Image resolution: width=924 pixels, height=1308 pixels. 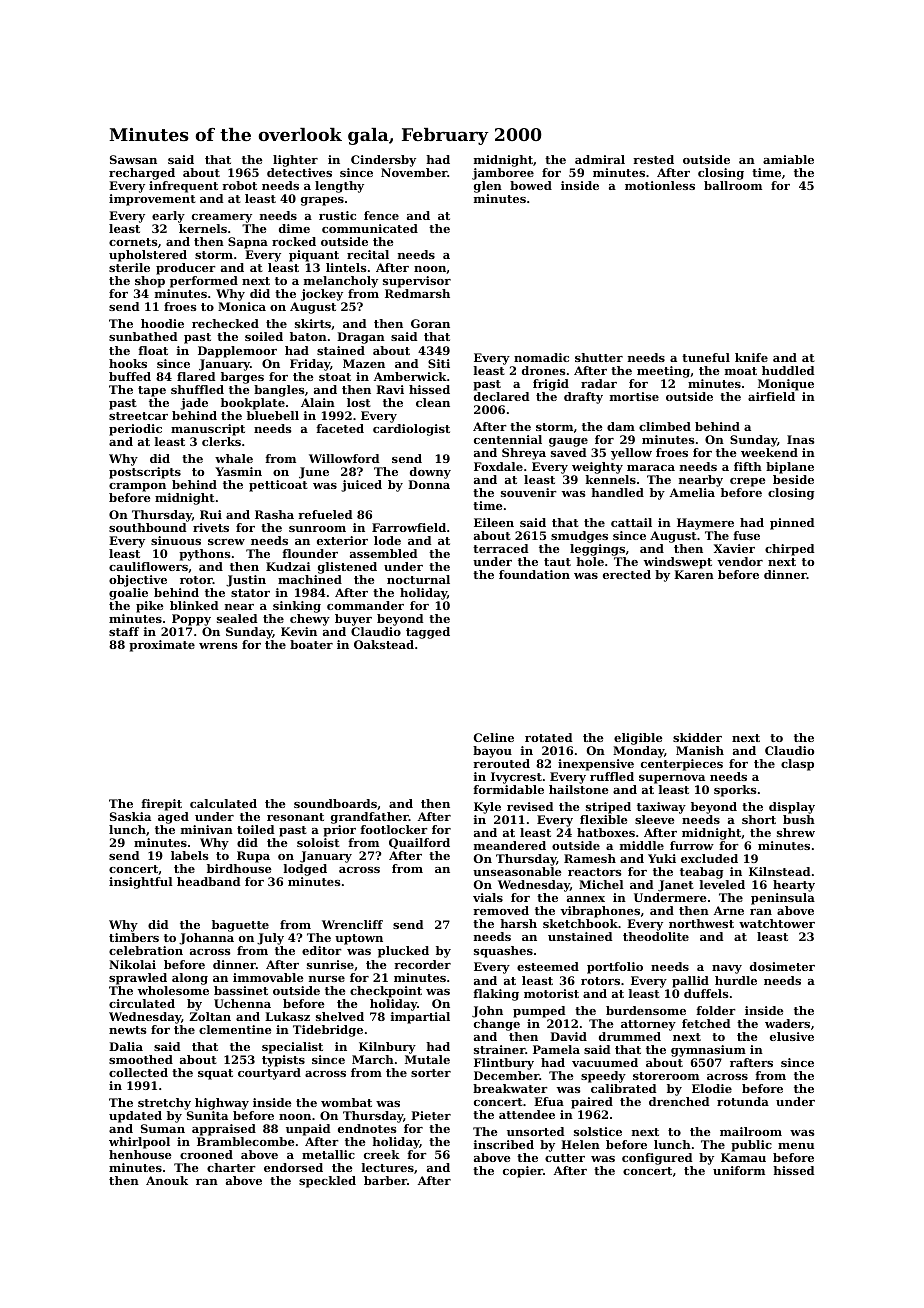 What do you see at coordinates (183, 187) in the screenshot?
I see `infrequent` at bounding box center [183, 187].
